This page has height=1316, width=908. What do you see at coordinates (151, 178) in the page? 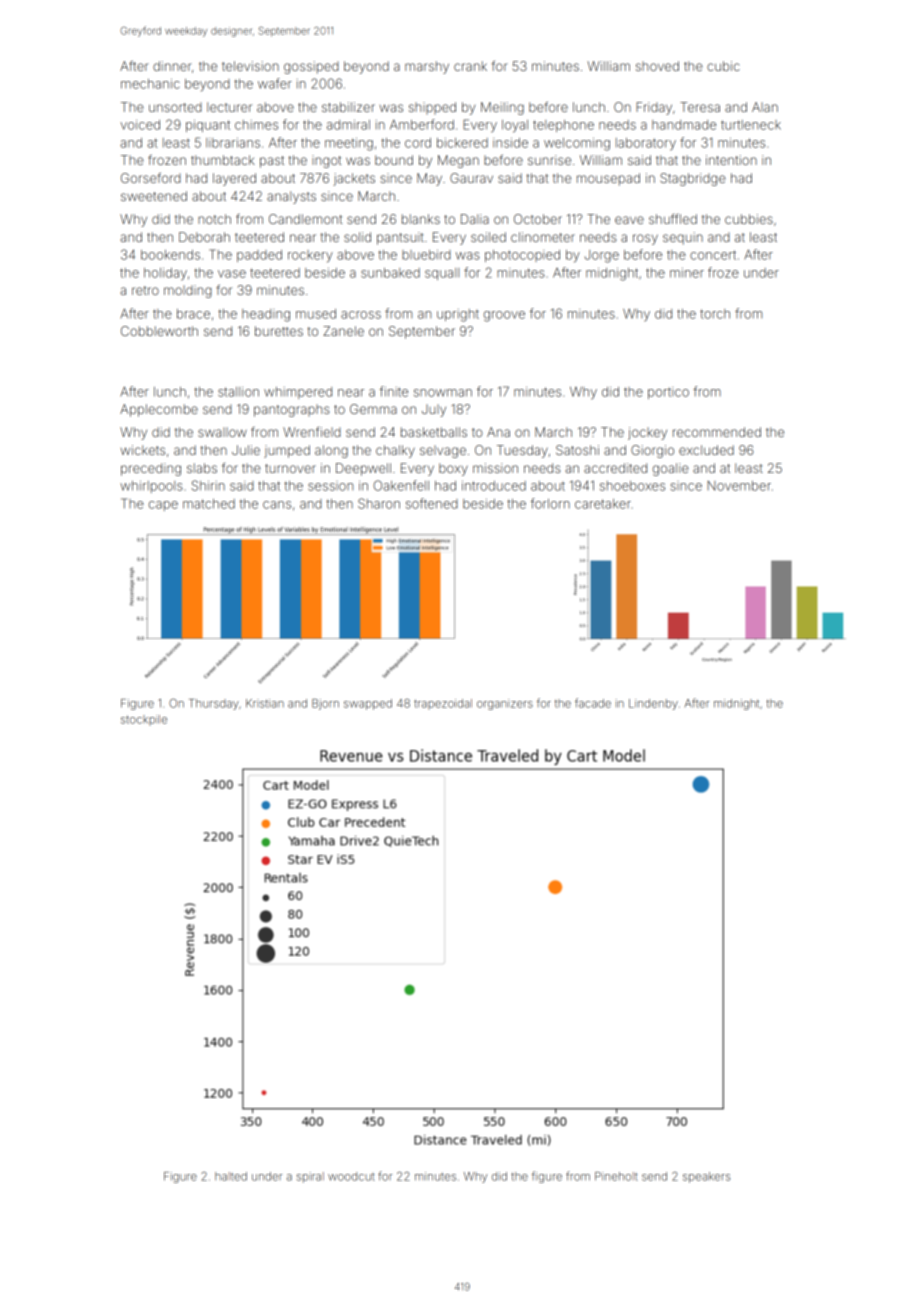
I see `Gorseford` at bounding box center [151, 178].
